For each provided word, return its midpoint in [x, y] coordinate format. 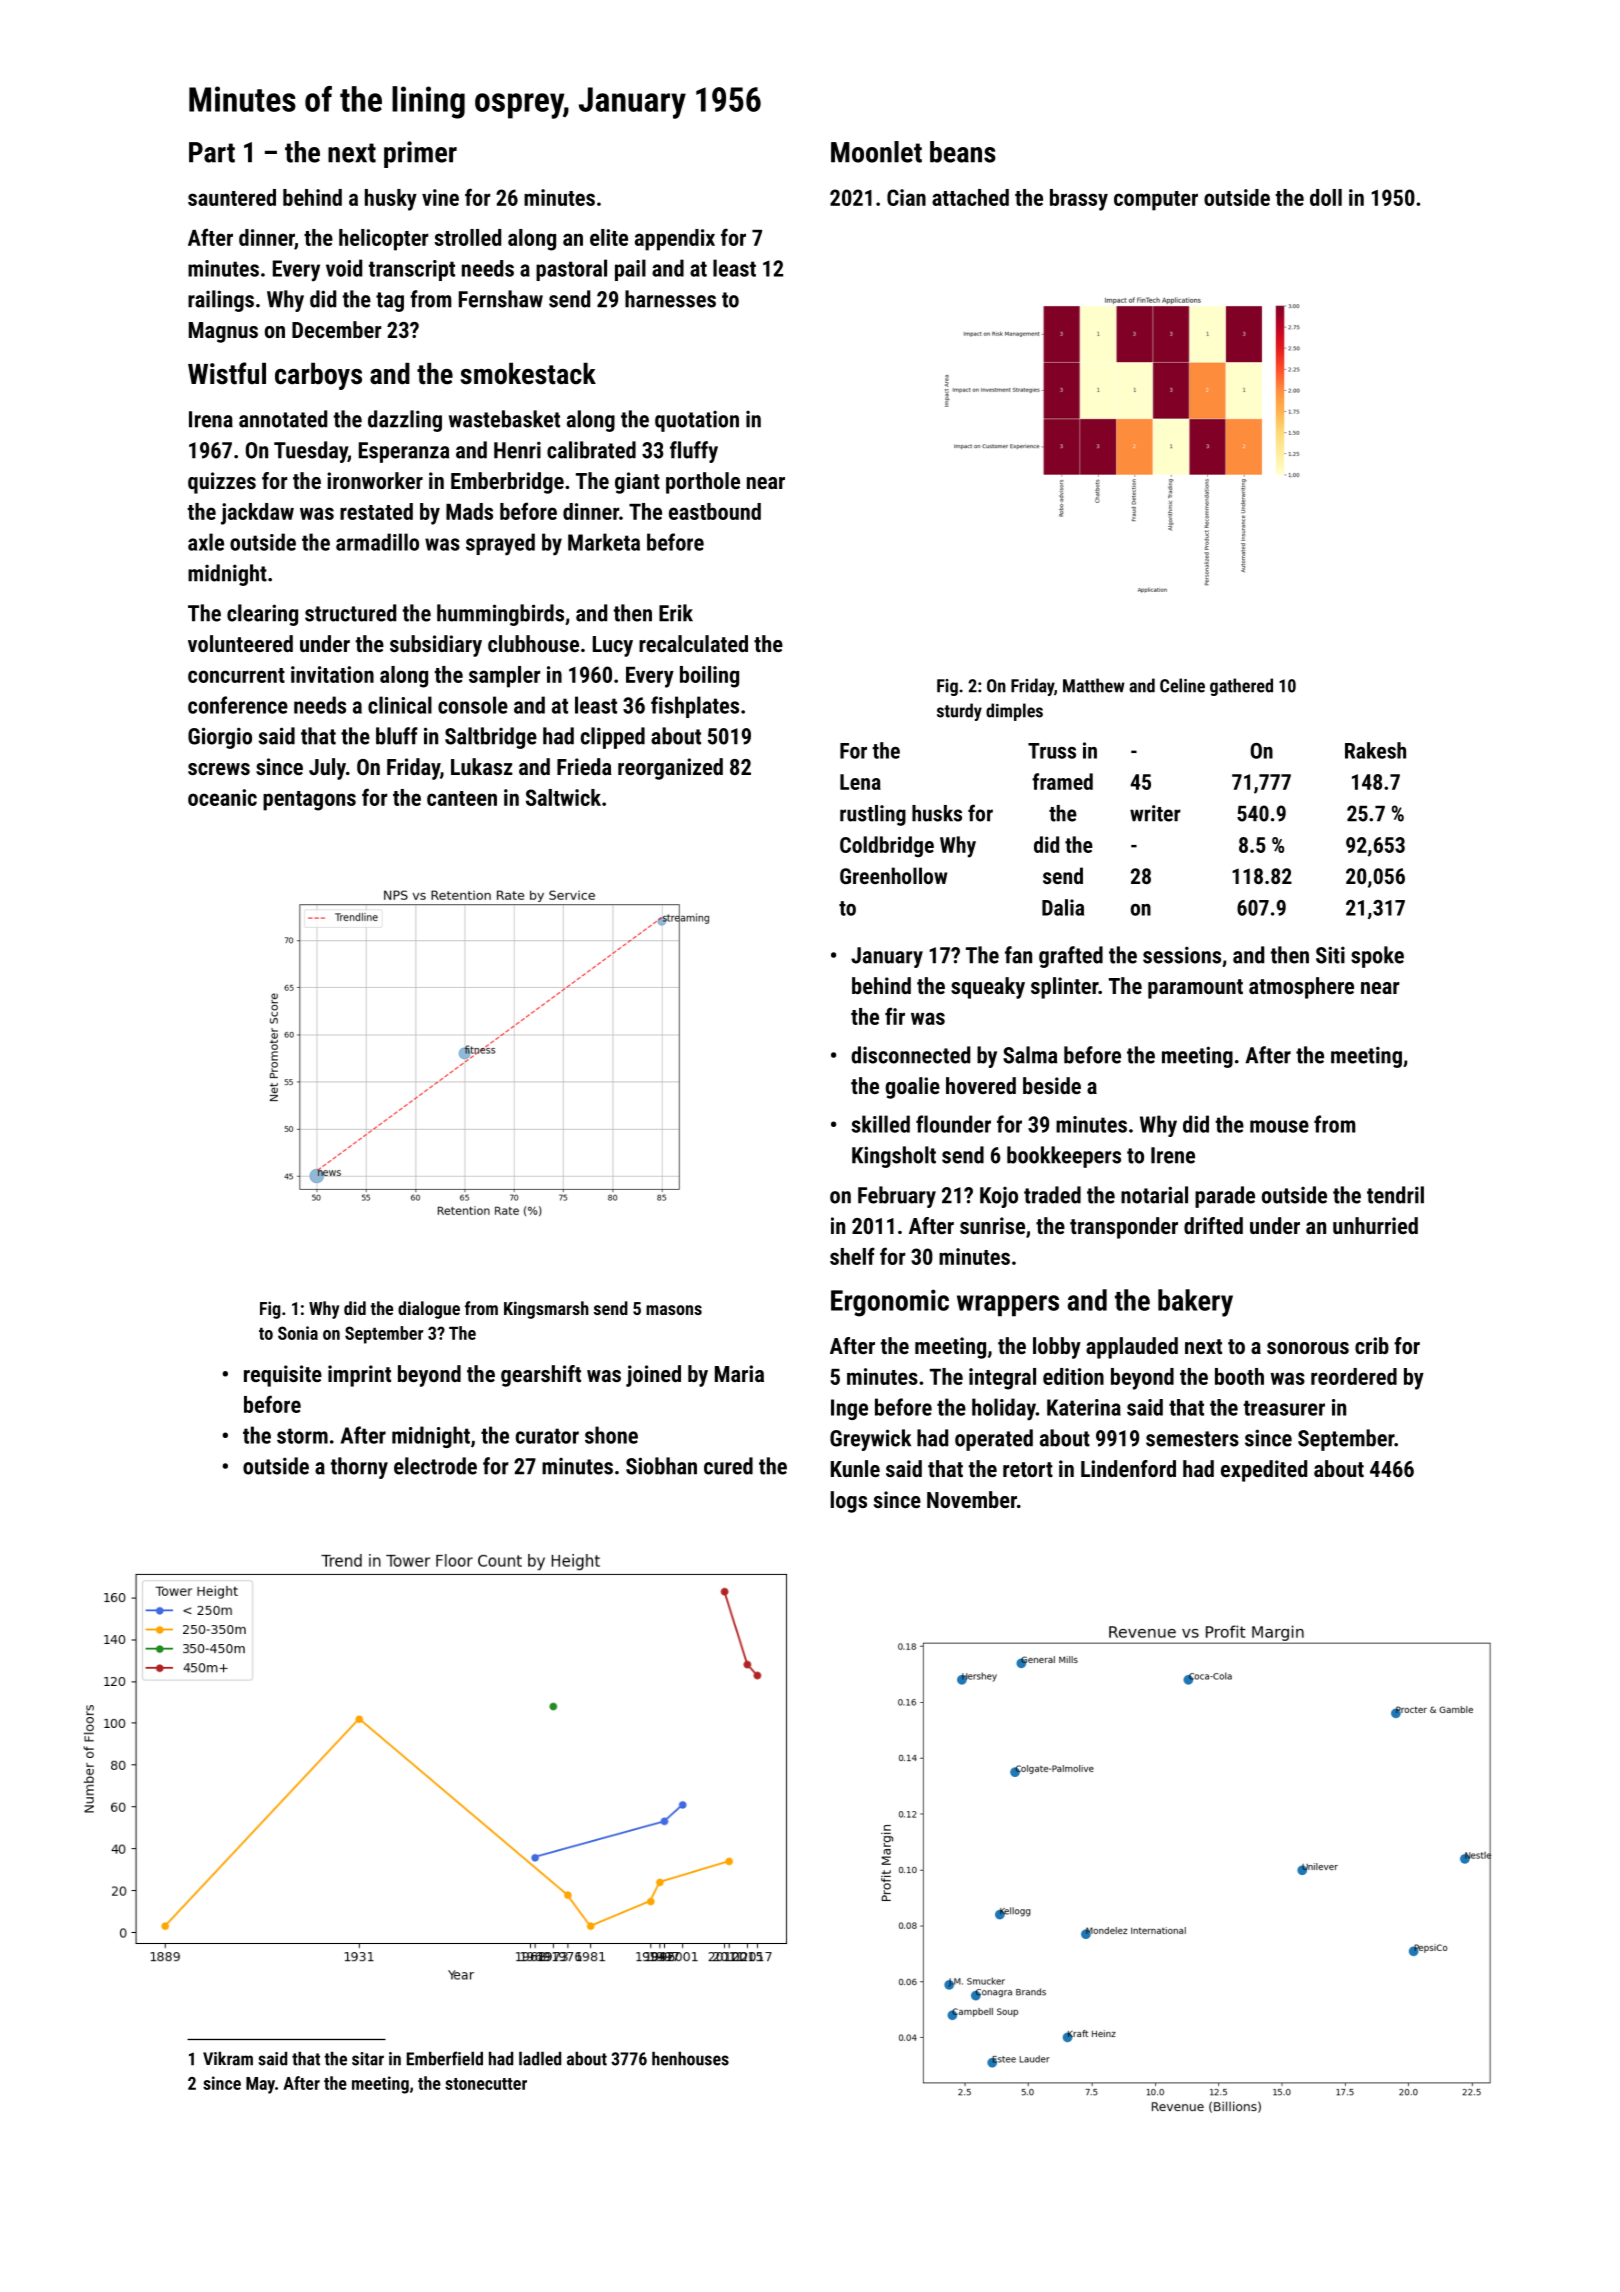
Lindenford [1128, 1468]
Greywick [870, 1440]
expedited [1264, 1471]
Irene [1173, 1155]
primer [420, 154]
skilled [880, 1124]
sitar [368, 2059]
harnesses [670, 299]
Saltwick [563, 797]
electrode [435, 1466]
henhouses [690, 2059]
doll [1326, 197]
